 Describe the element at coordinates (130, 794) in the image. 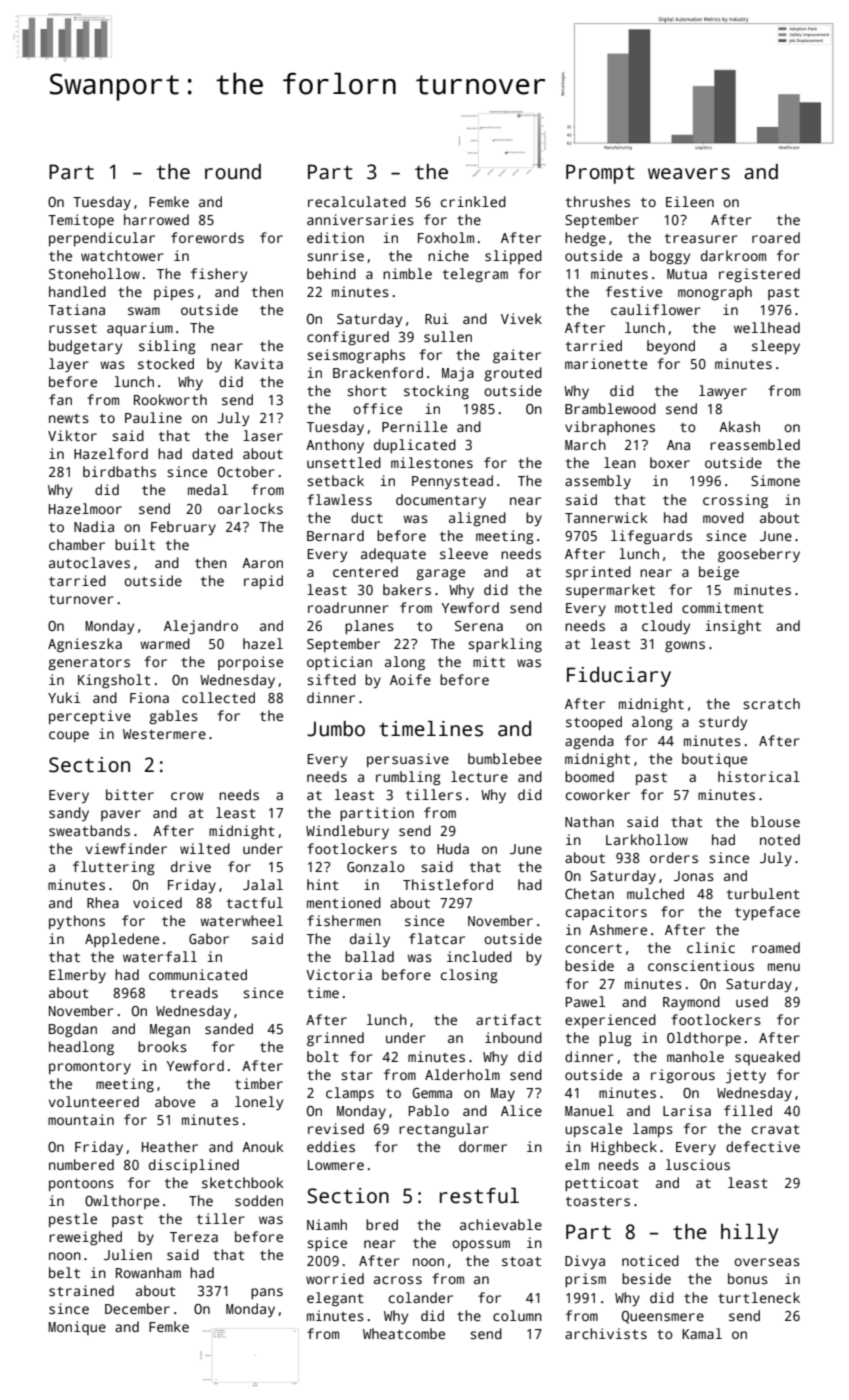

I see `bitter` at that location.
